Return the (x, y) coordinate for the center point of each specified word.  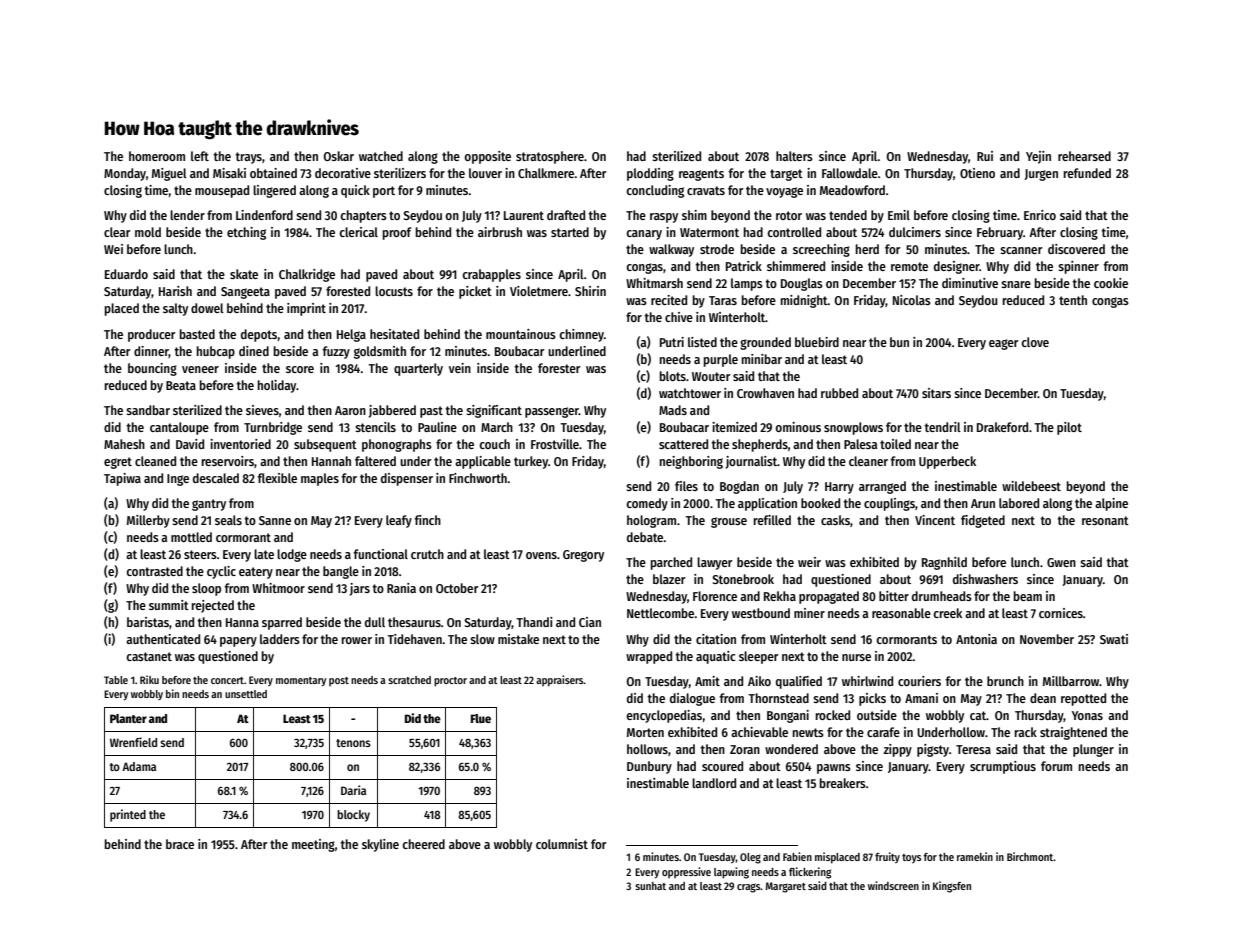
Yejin (1038, 157)
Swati (1114, 639)
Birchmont (1030, 856)
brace (180, 844)
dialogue (692, 699)
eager (1004, 344)
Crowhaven (765, 393)
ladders (280, 639)
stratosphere (550, 157)
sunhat (650, 886)
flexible (277, 478)
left (200, 156)
